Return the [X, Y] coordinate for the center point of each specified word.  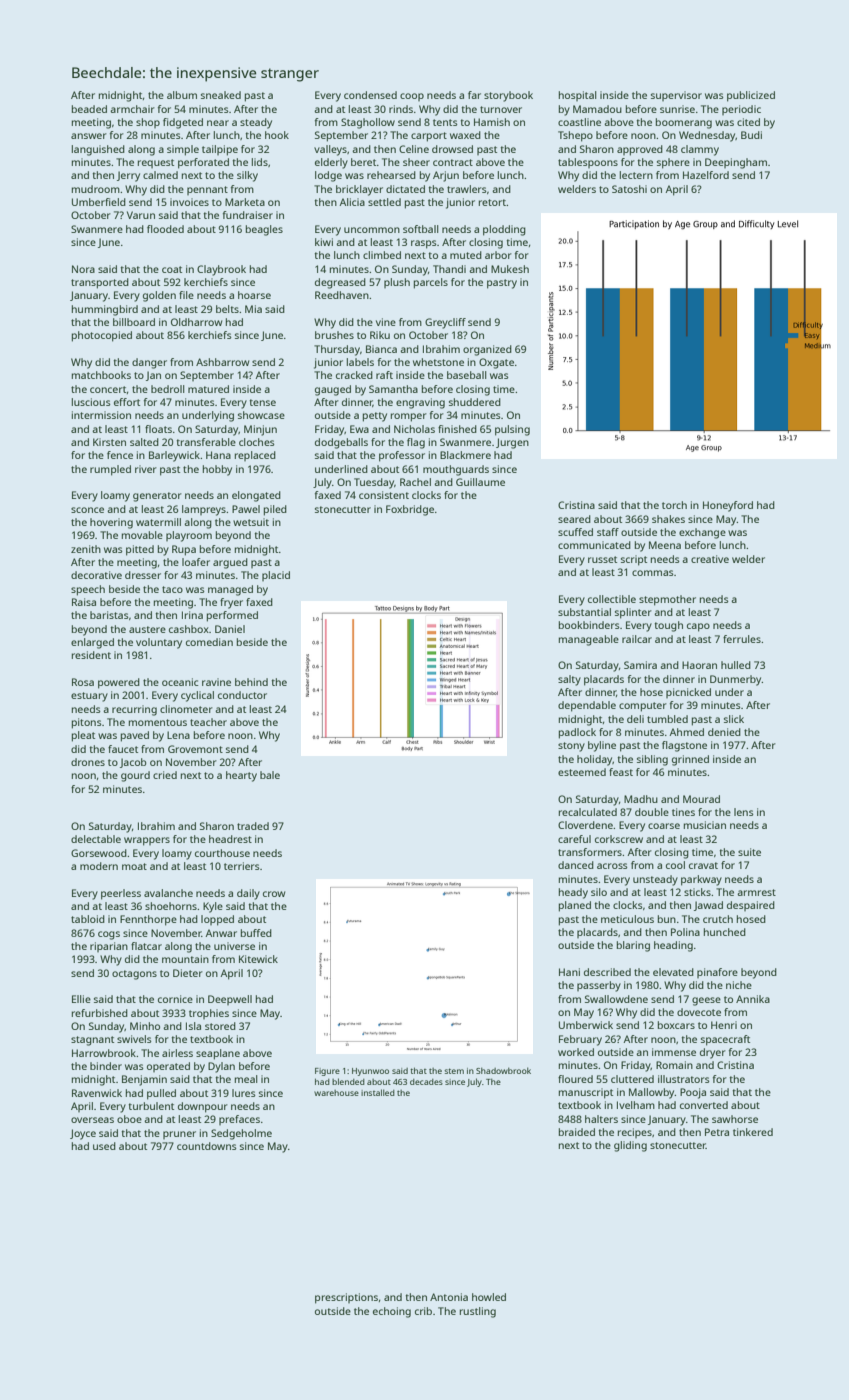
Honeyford [728, 506]
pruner [179, 1135]
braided [577, 1132]
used [104, 1146]
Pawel [246, 509]
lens [743, 812]
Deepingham [736, 163]
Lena [178, 735]
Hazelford [706, 175]
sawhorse [735, 1119]
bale [270, 775]
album [182, 95]
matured [208, 389]
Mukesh [510, 269]
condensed [370, 95]
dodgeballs [341, 443]
